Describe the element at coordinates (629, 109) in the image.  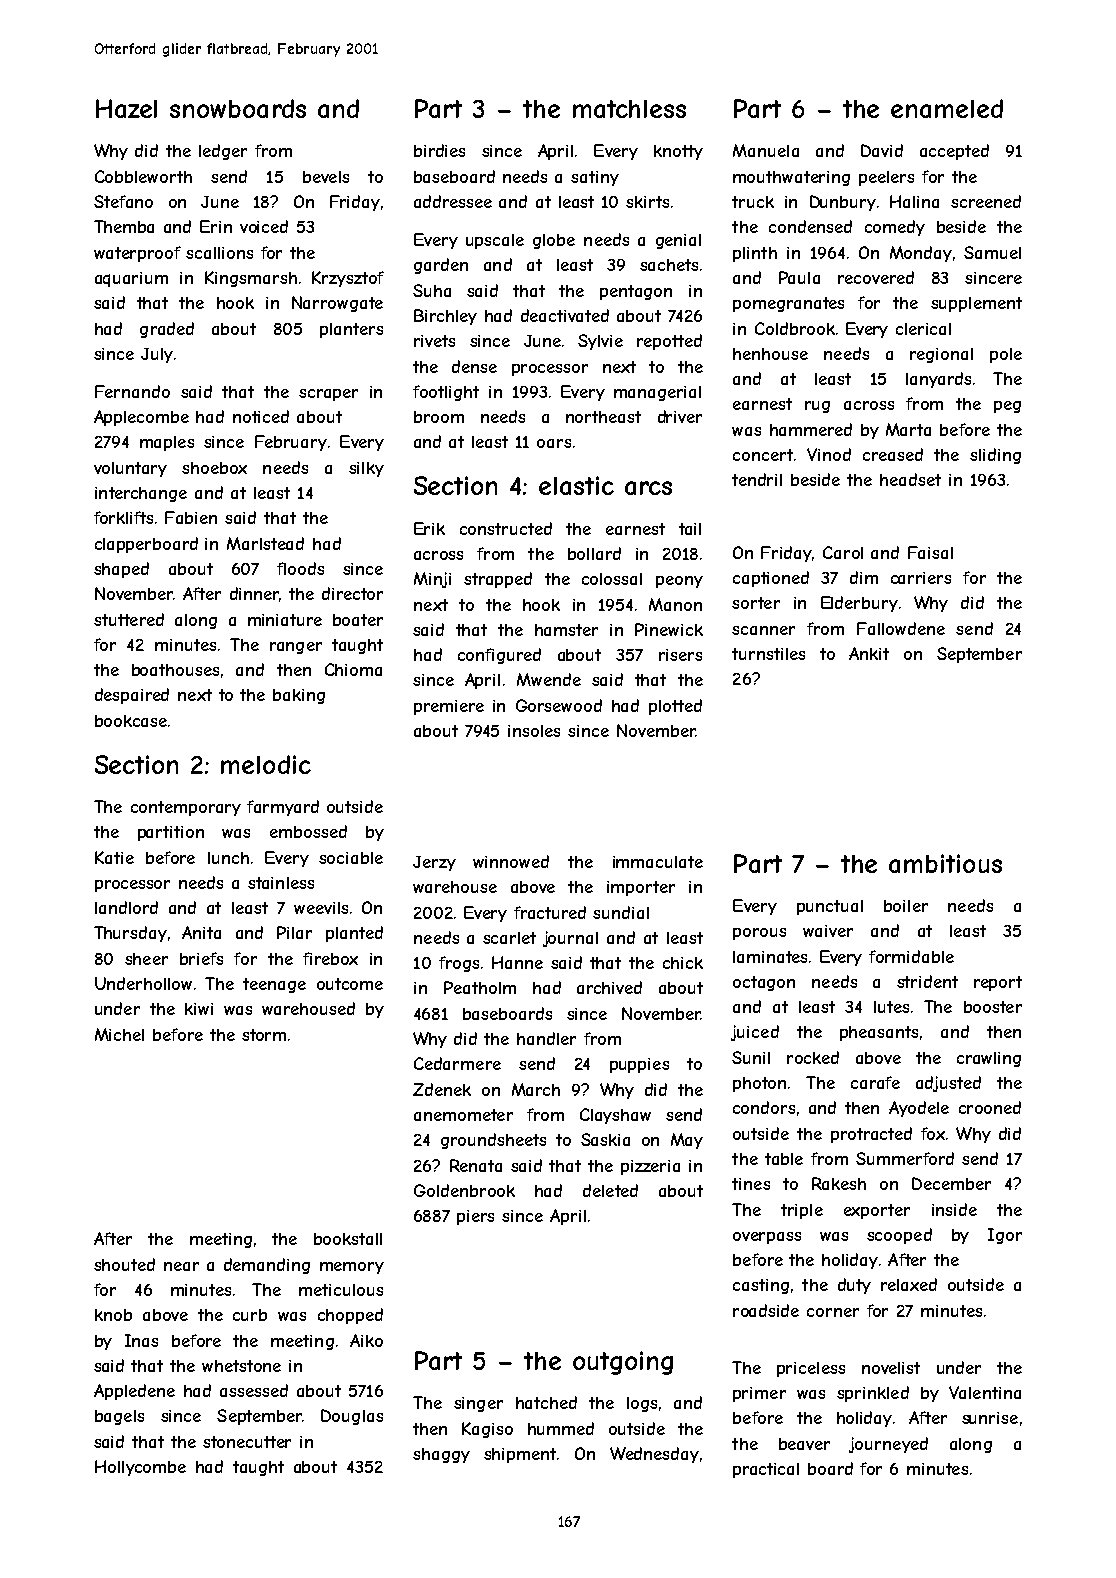
I see `matchless` at that location.
